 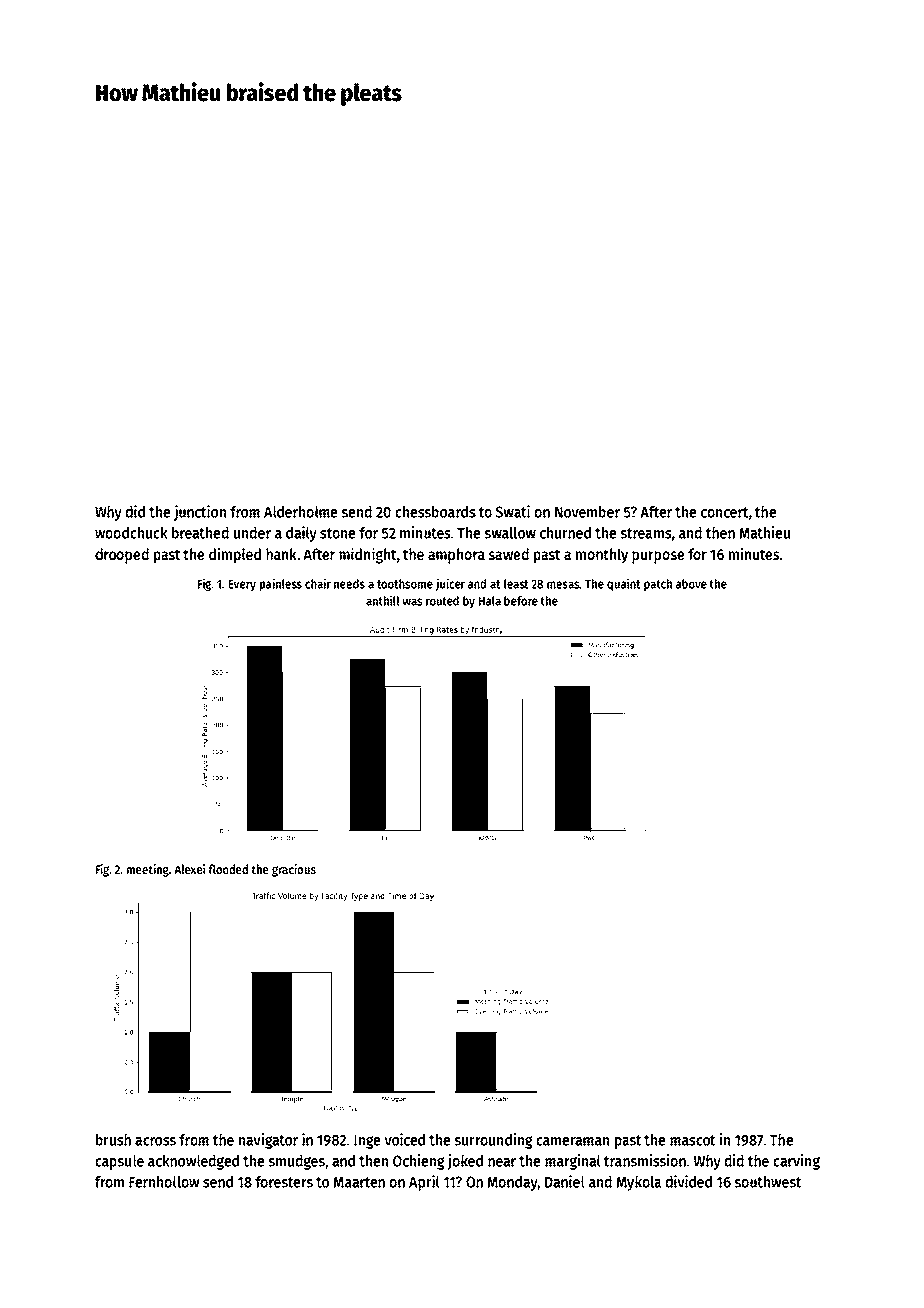 I want to click on smudges, so click(x=297, y=1162).
